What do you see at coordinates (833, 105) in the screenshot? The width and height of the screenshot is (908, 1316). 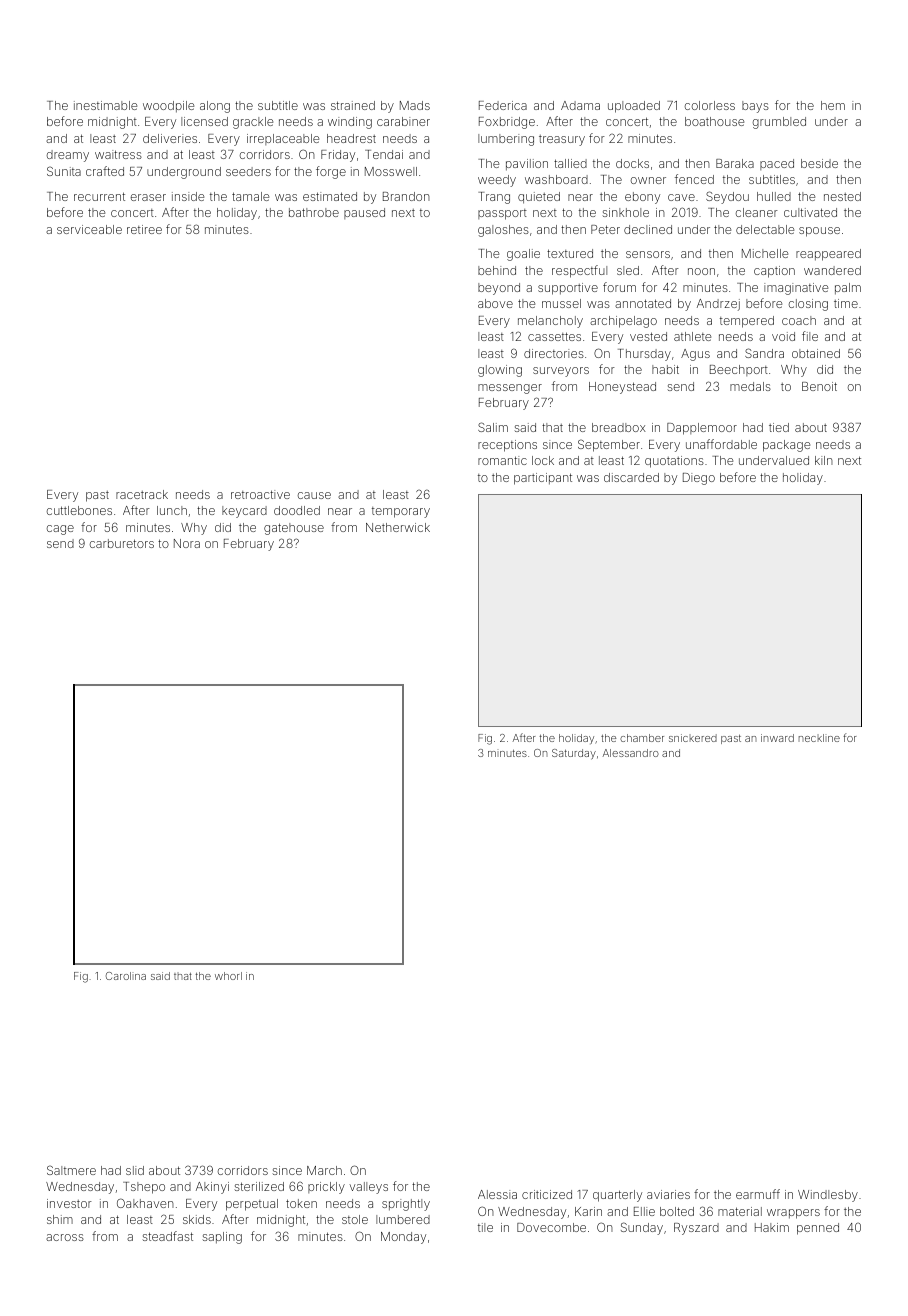 I see `hem` at bounding box center [833, 105].
